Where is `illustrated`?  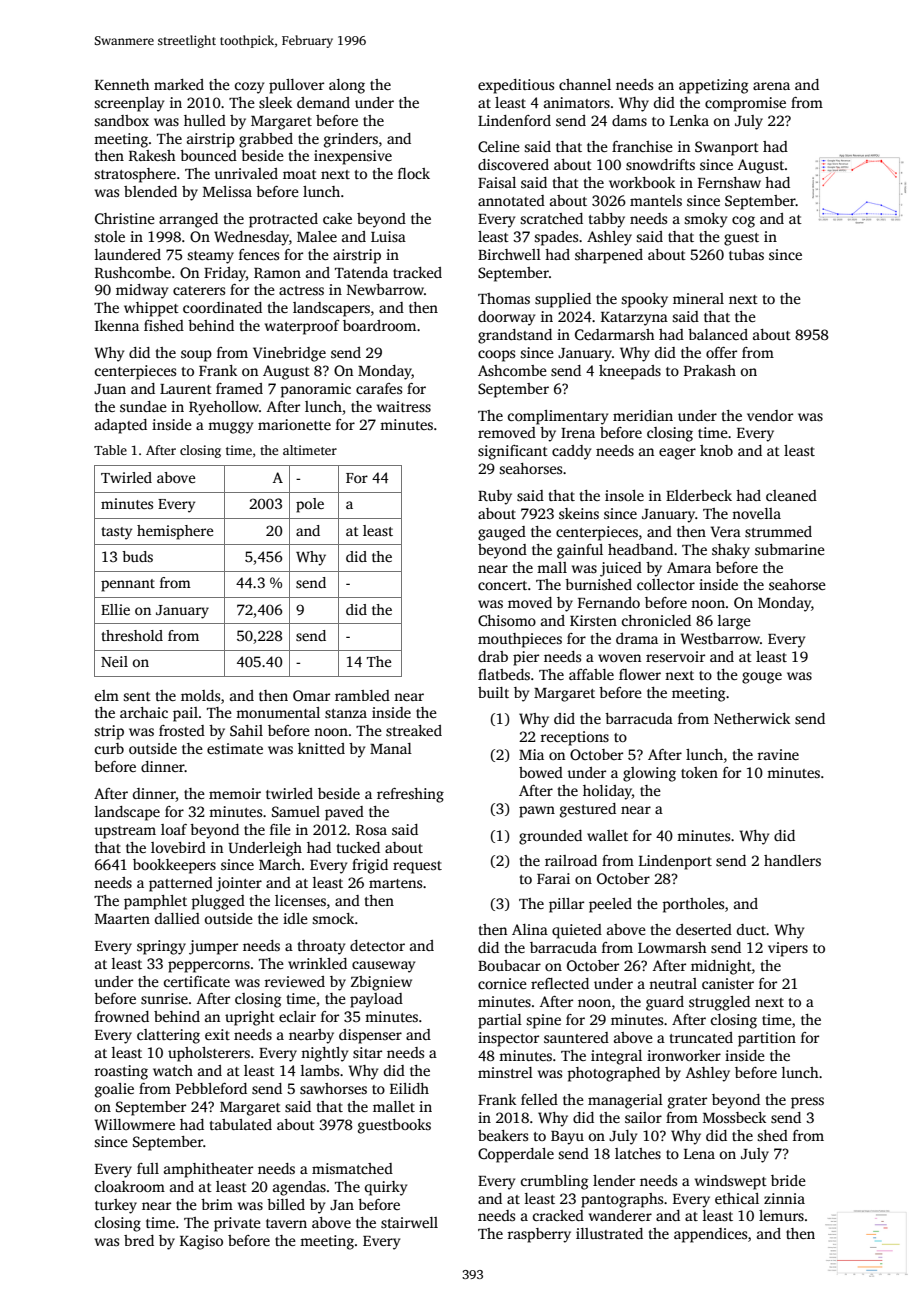
illustrated is located at coordinates (609, 1233).
